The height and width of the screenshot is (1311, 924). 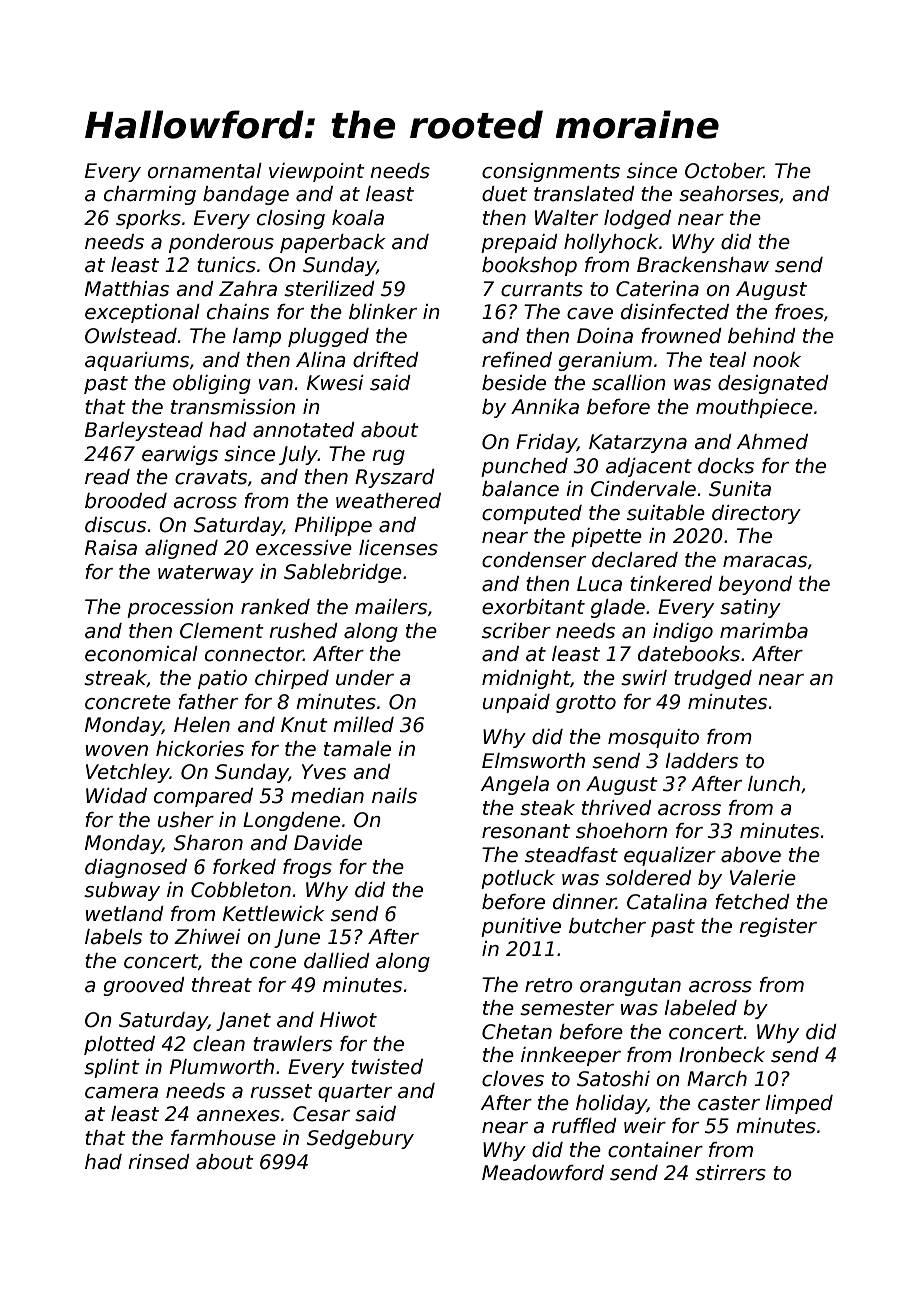 I want to click on lodged, so click(x=637, y=219).
